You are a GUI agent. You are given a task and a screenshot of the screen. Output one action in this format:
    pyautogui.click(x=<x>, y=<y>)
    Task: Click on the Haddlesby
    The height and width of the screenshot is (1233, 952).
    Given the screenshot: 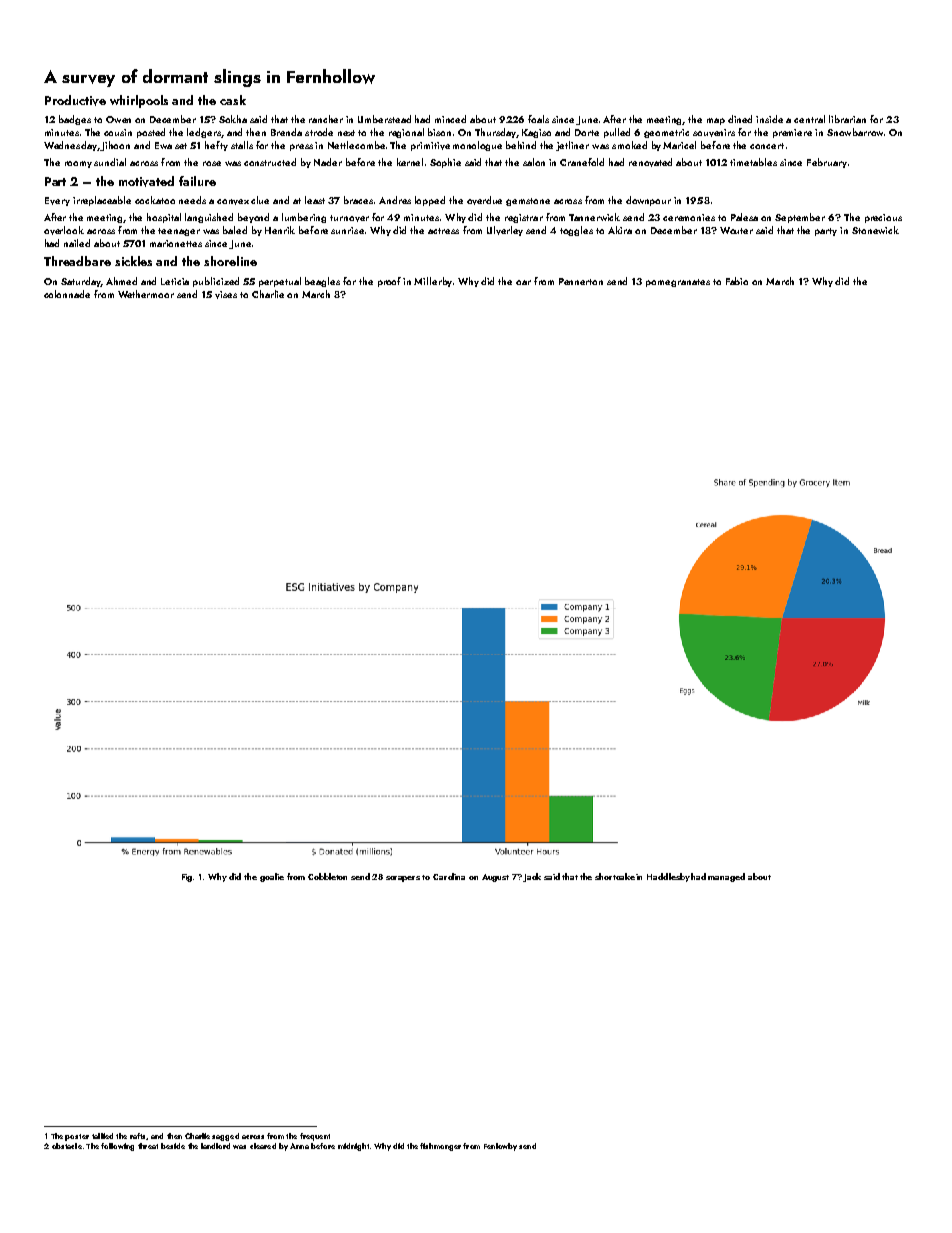 What is the action you would take?
    pyautogui.click(x=668, y=877)
